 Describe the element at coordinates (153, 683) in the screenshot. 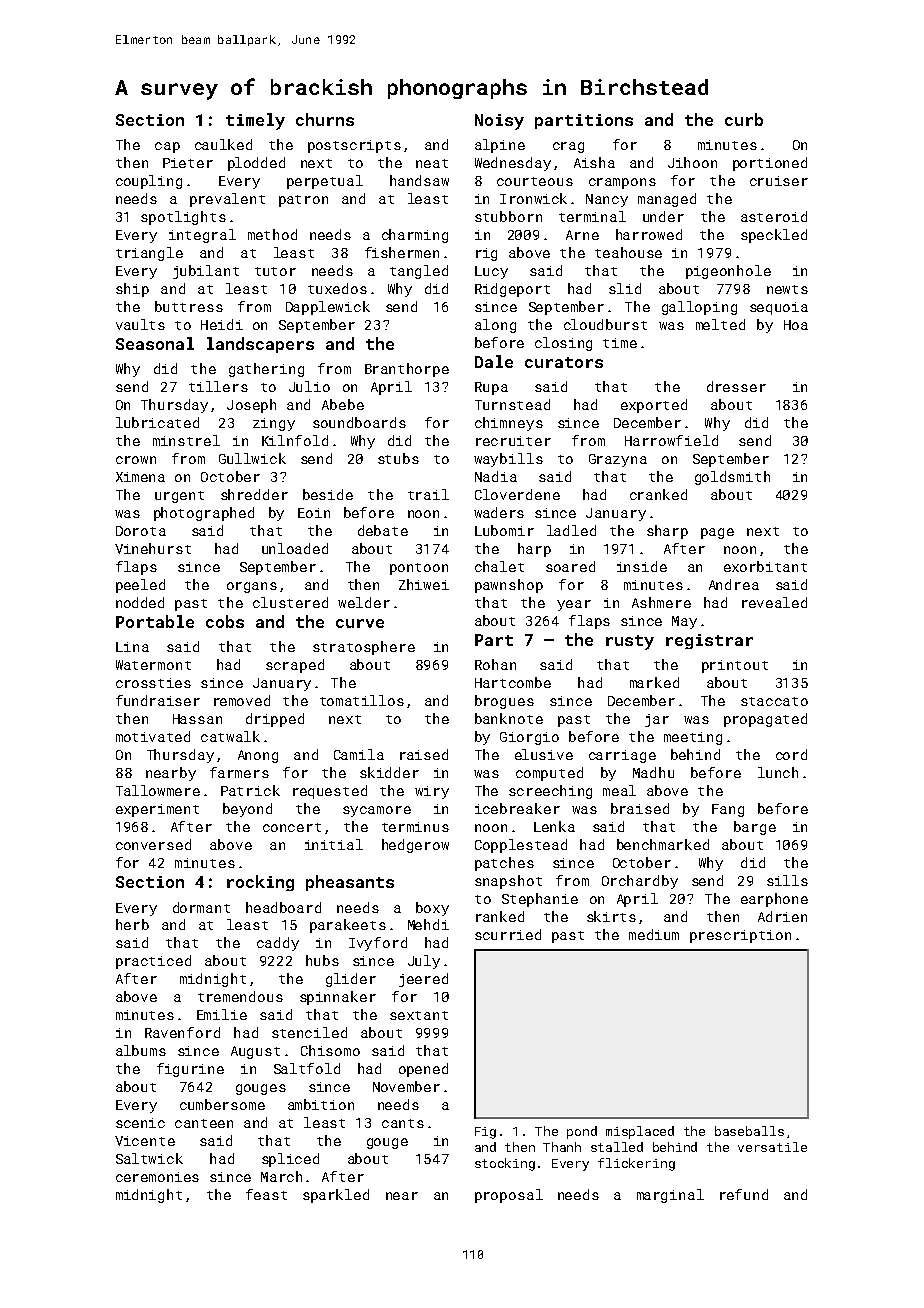

I see `crossties` at that location.
